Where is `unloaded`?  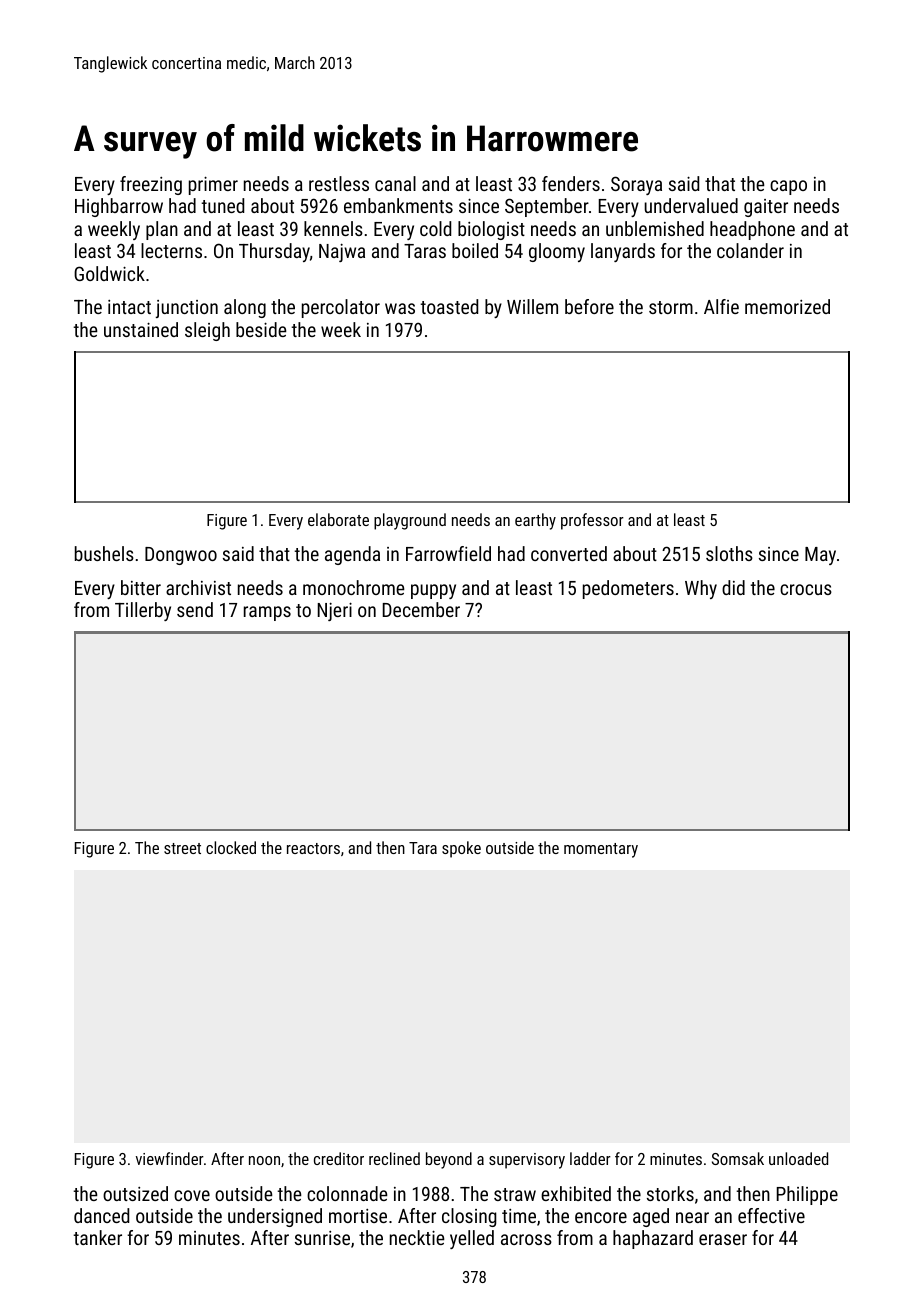
unloaded is located at coordinates (798, 1158).
